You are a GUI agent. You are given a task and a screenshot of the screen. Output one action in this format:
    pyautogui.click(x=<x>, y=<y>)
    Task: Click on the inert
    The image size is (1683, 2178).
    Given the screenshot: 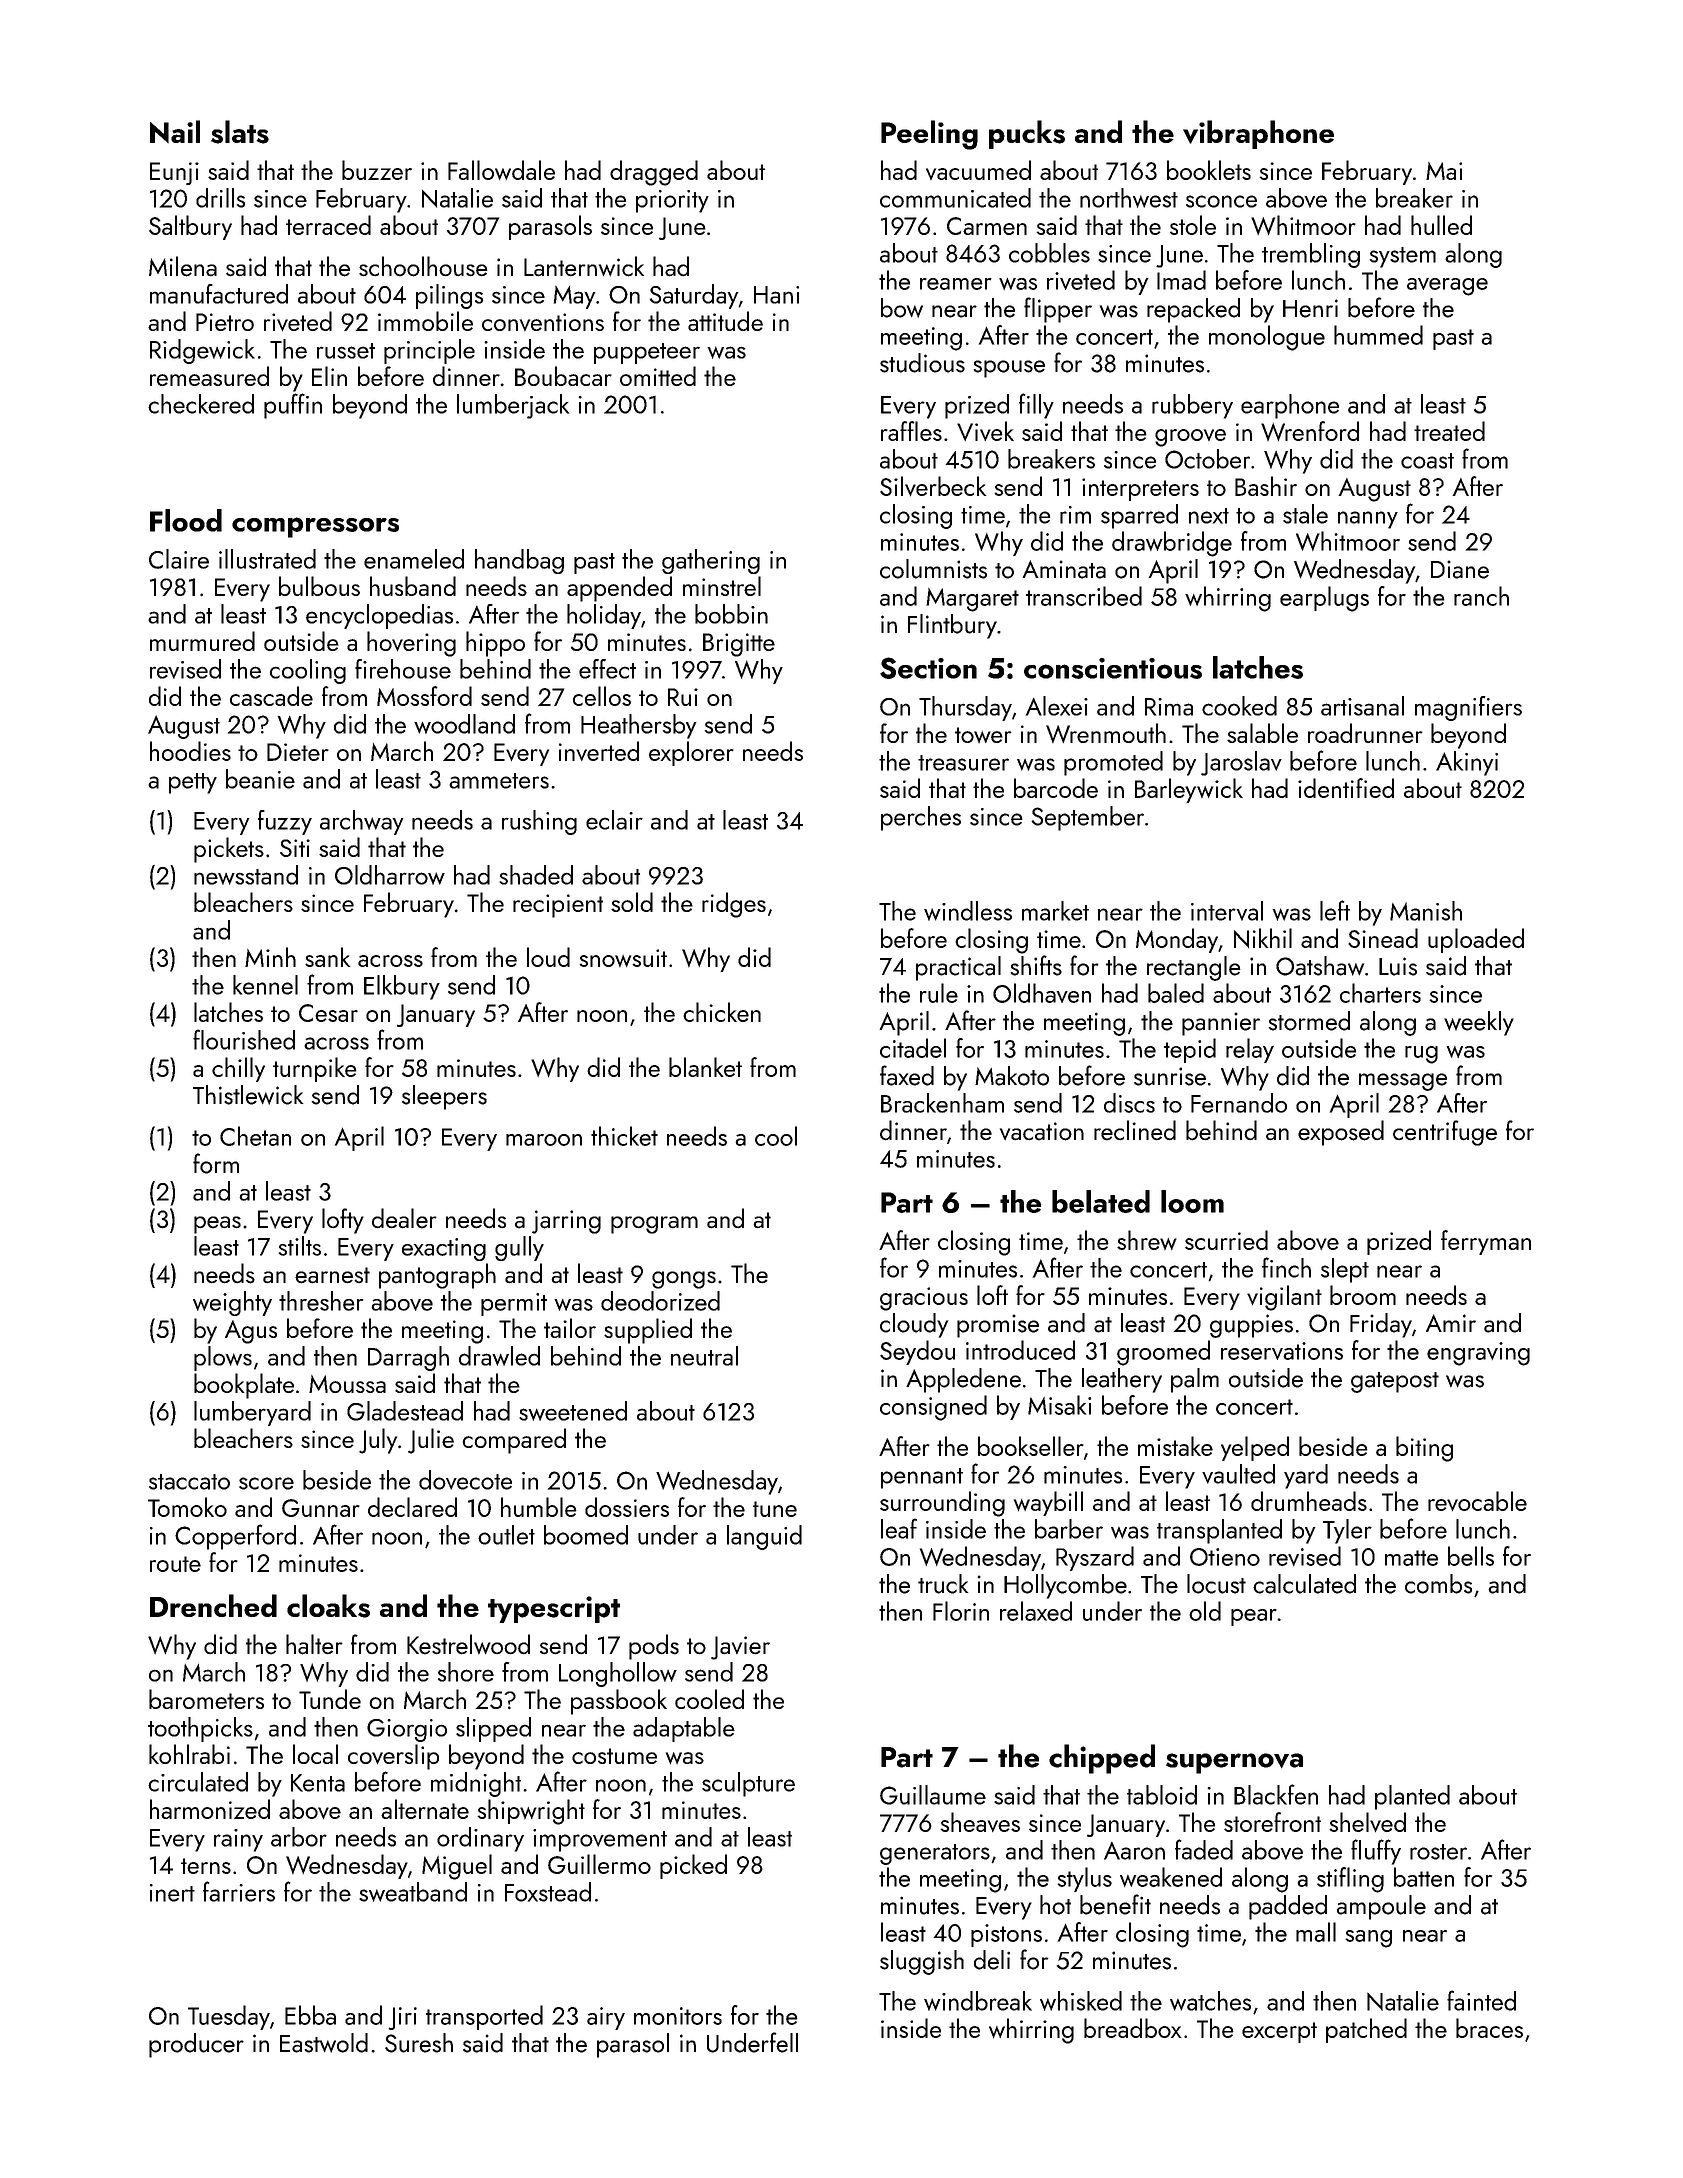 What is the action you would take?
    pyautogui.click(x=172, y=1893)
